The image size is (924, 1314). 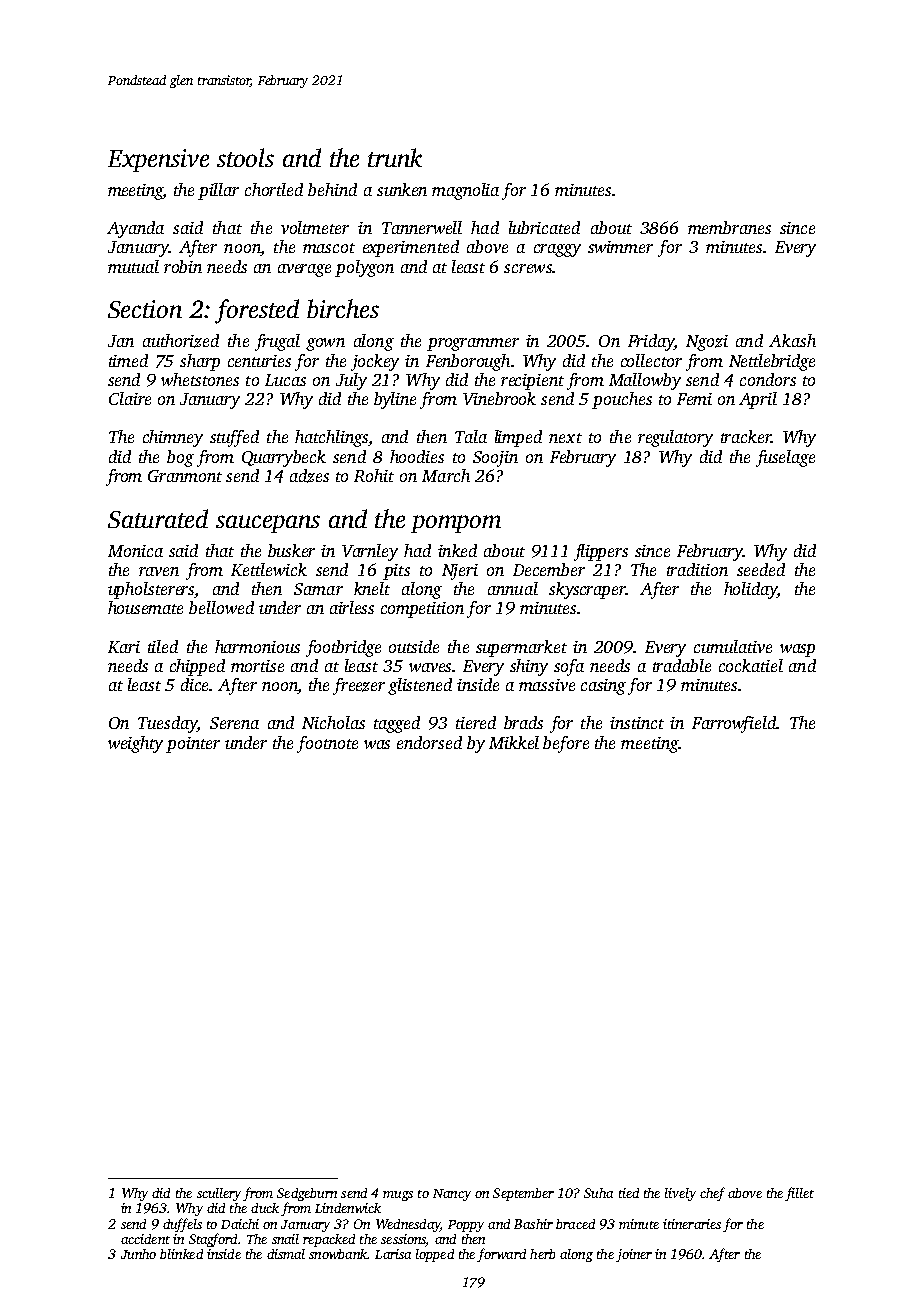 What do you see at coordinates (145, 1239) in the image?
I see `accident` at bounding box center [145, 1239].
